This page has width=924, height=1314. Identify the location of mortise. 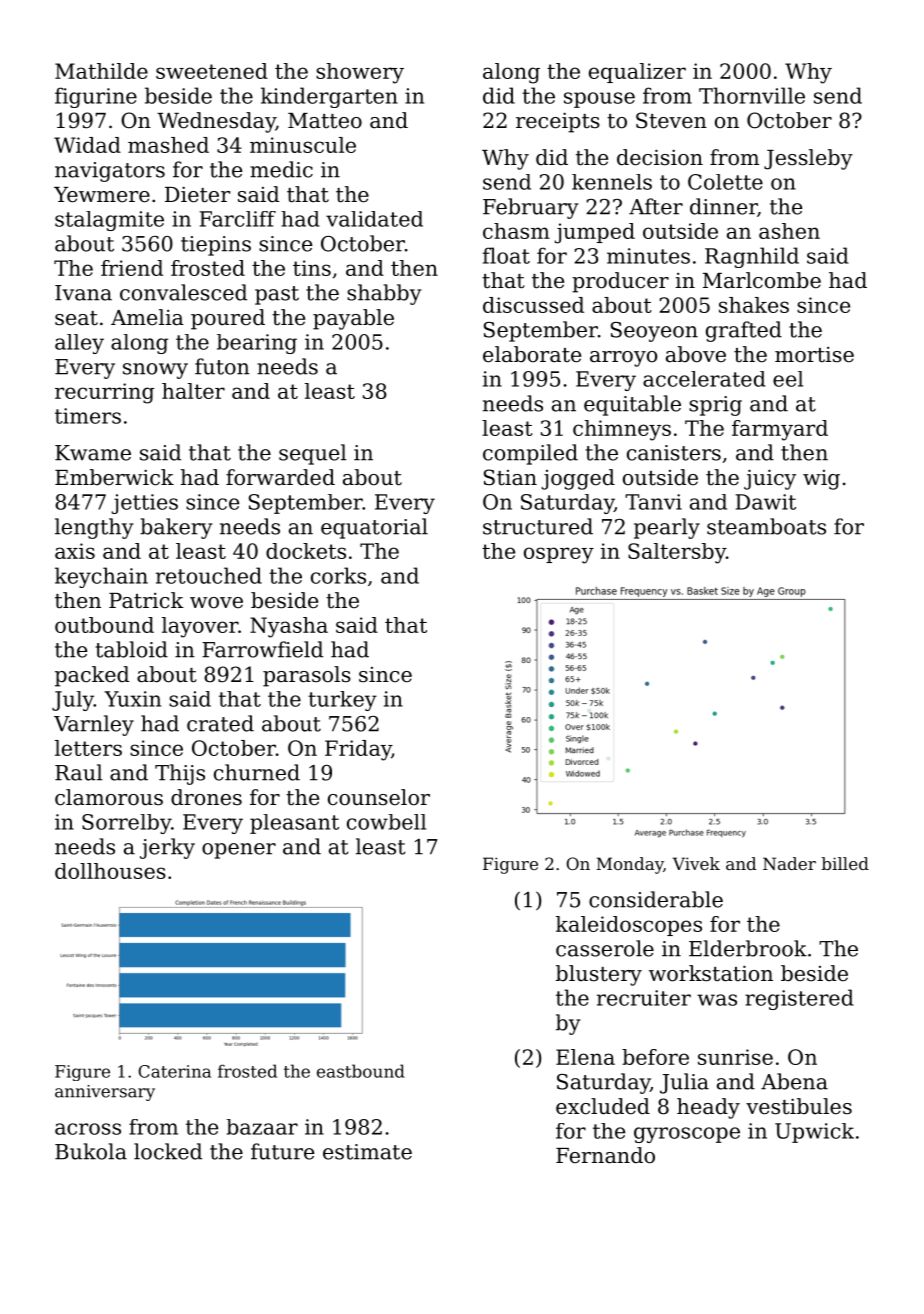
(814, 355).
